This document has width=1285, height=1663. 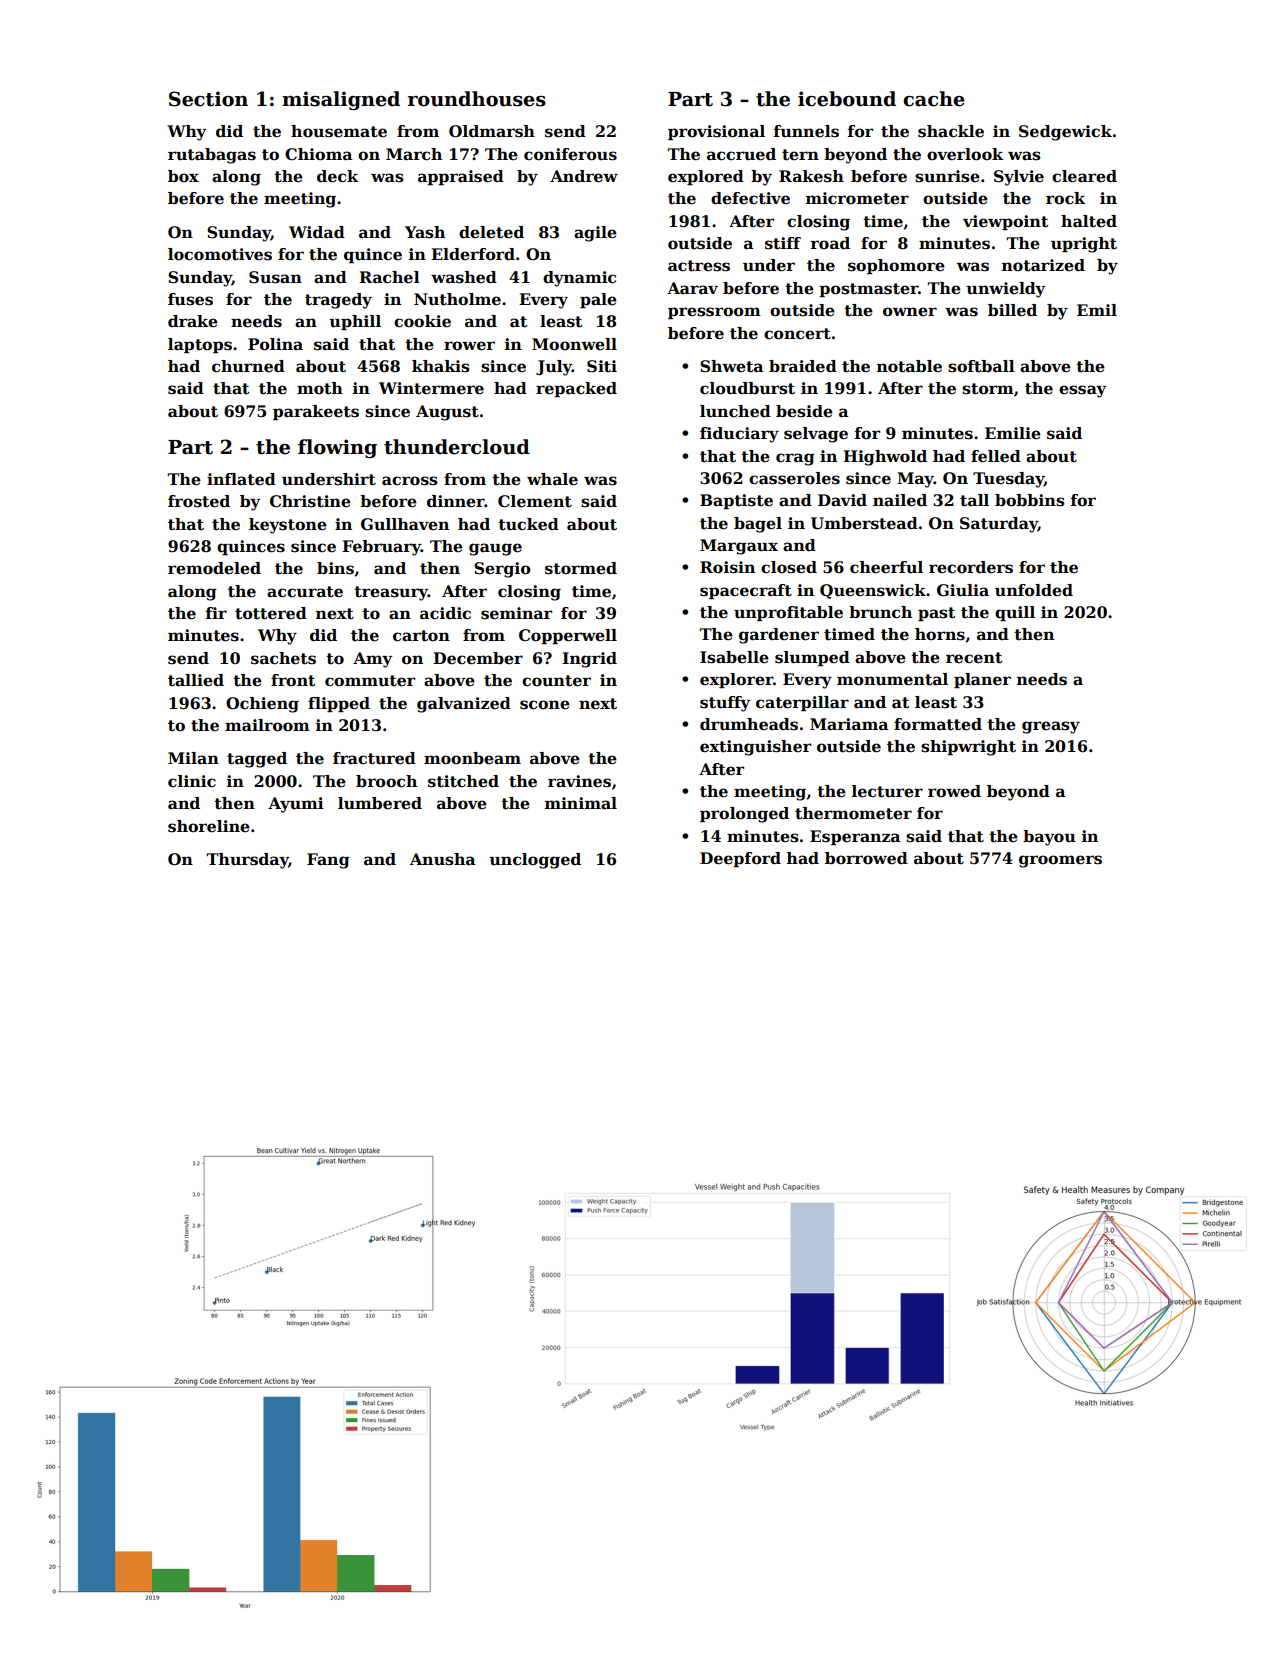 What do you see at coordinates (947, 176) in the document?
I see `sunrise` at bounding box center [947, 176].
